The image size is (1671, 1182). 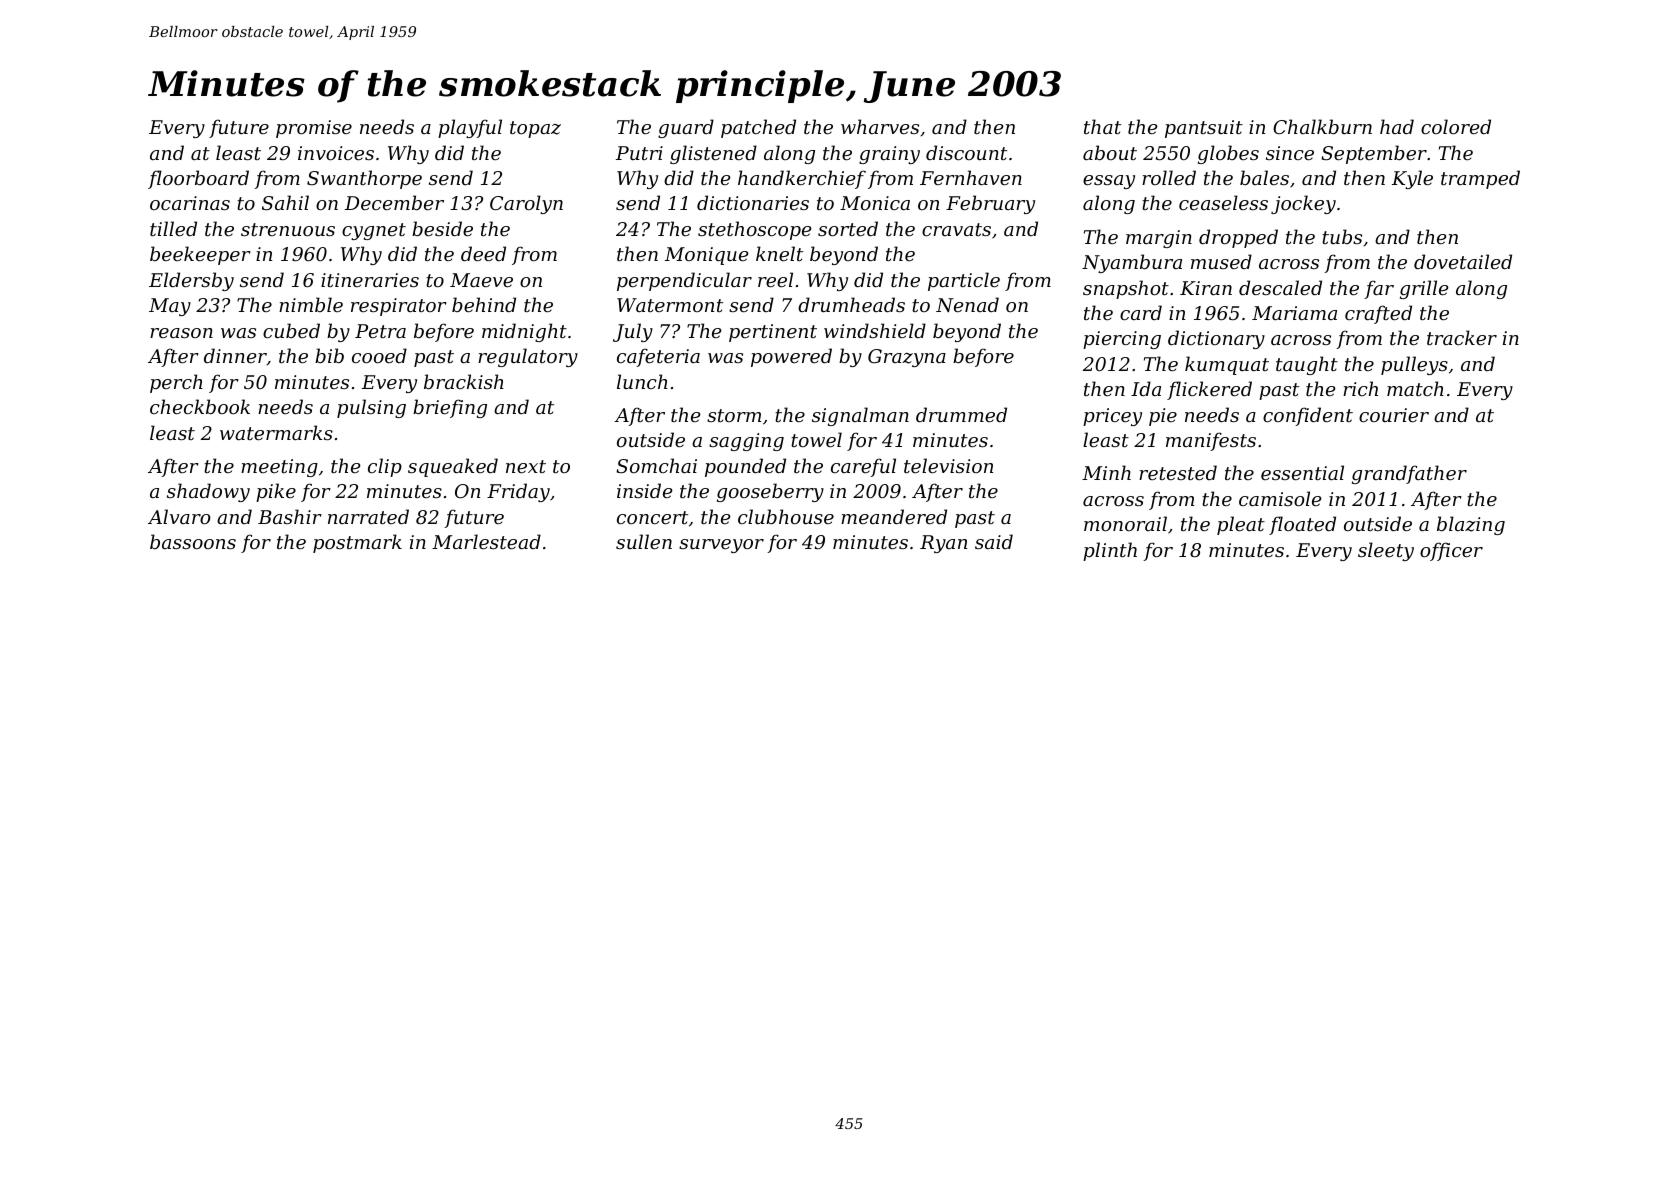 What do you see at coordinates (1209, 390) in the image?
I see `flickered` at bounding box center [1209, 390].
